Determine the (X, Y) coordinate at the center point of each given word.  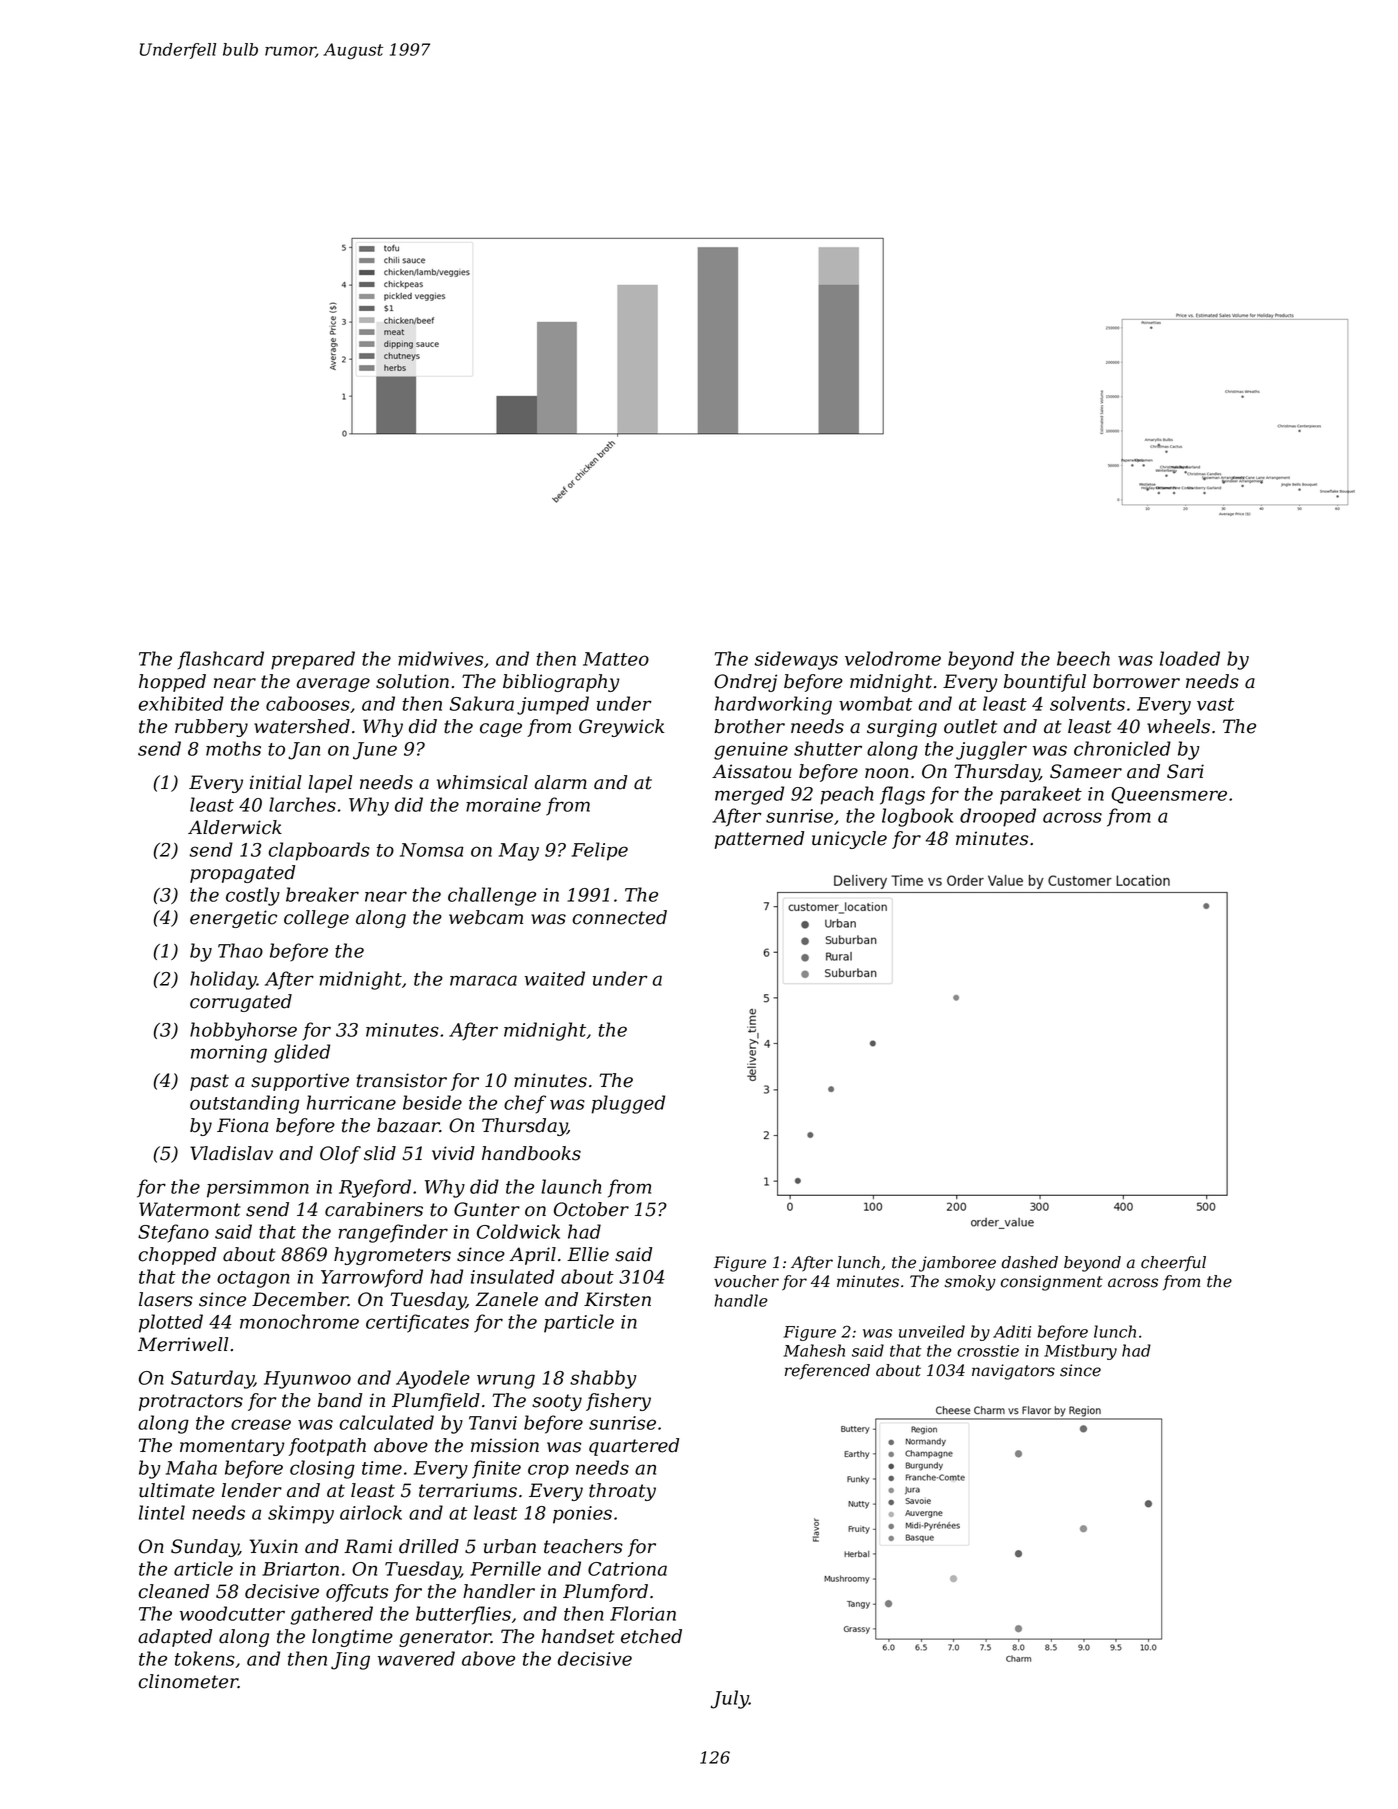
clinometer (188, 1681)
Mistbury (1080, 1352)
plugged (628, 1104)
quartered (634, 1447)
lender (252, 1490)
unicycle (849, 840)
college (316, 919)
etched (651, 1636)
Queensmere (1169, 795)
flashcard (221, 660)
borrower (1136, 681)
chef (525, 1104)
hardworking (773, 705)
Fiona (242, 1125)
